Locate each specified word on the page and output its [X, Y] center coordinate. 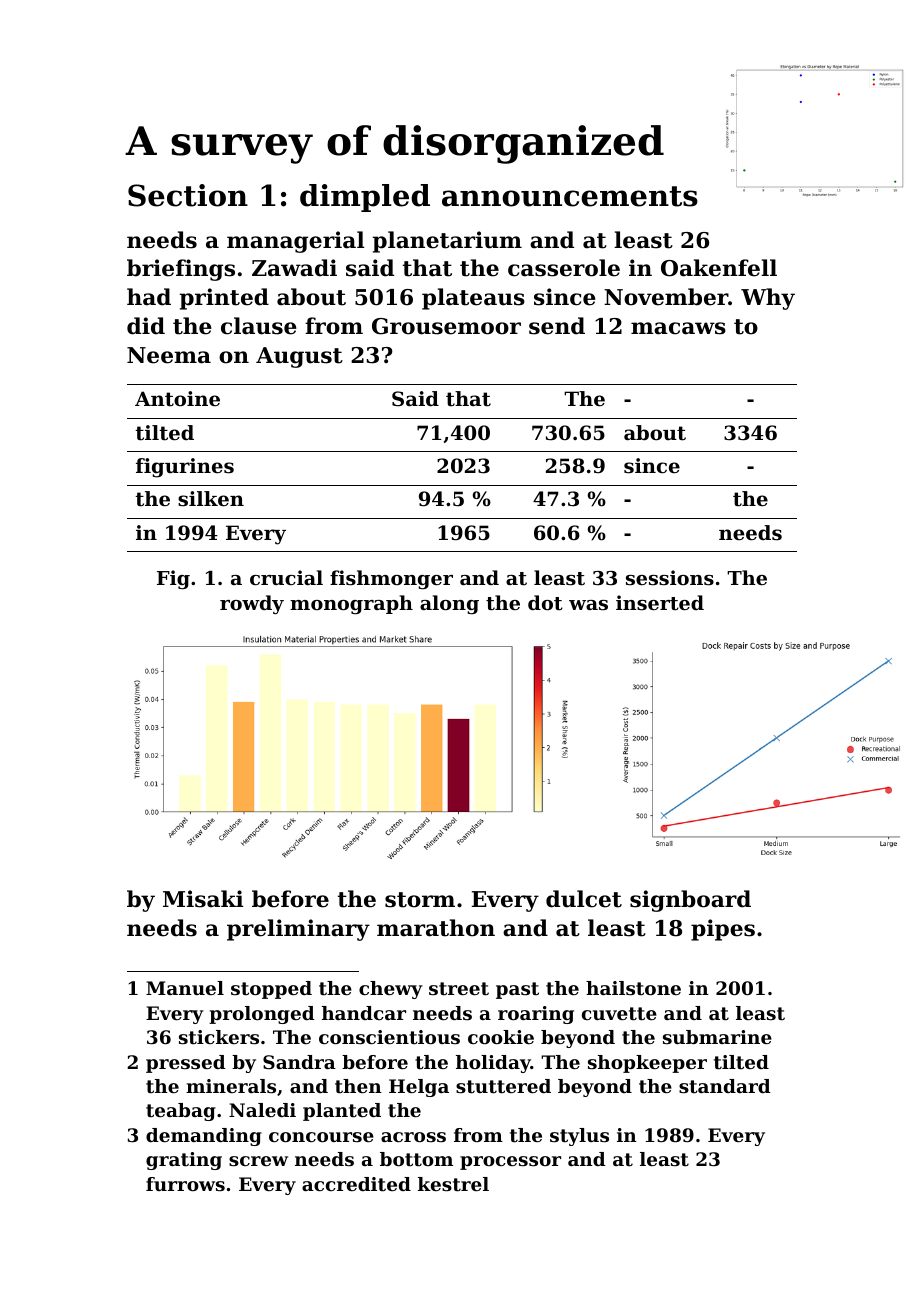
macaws [678, 328]
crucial [286, 577]
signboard [690, 901]
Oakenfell [719, 268]
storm [420, 900]
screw [258, 1161]
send [557, 326]
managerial [295, 242]
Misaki [203, 899]
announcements [570, 196]
